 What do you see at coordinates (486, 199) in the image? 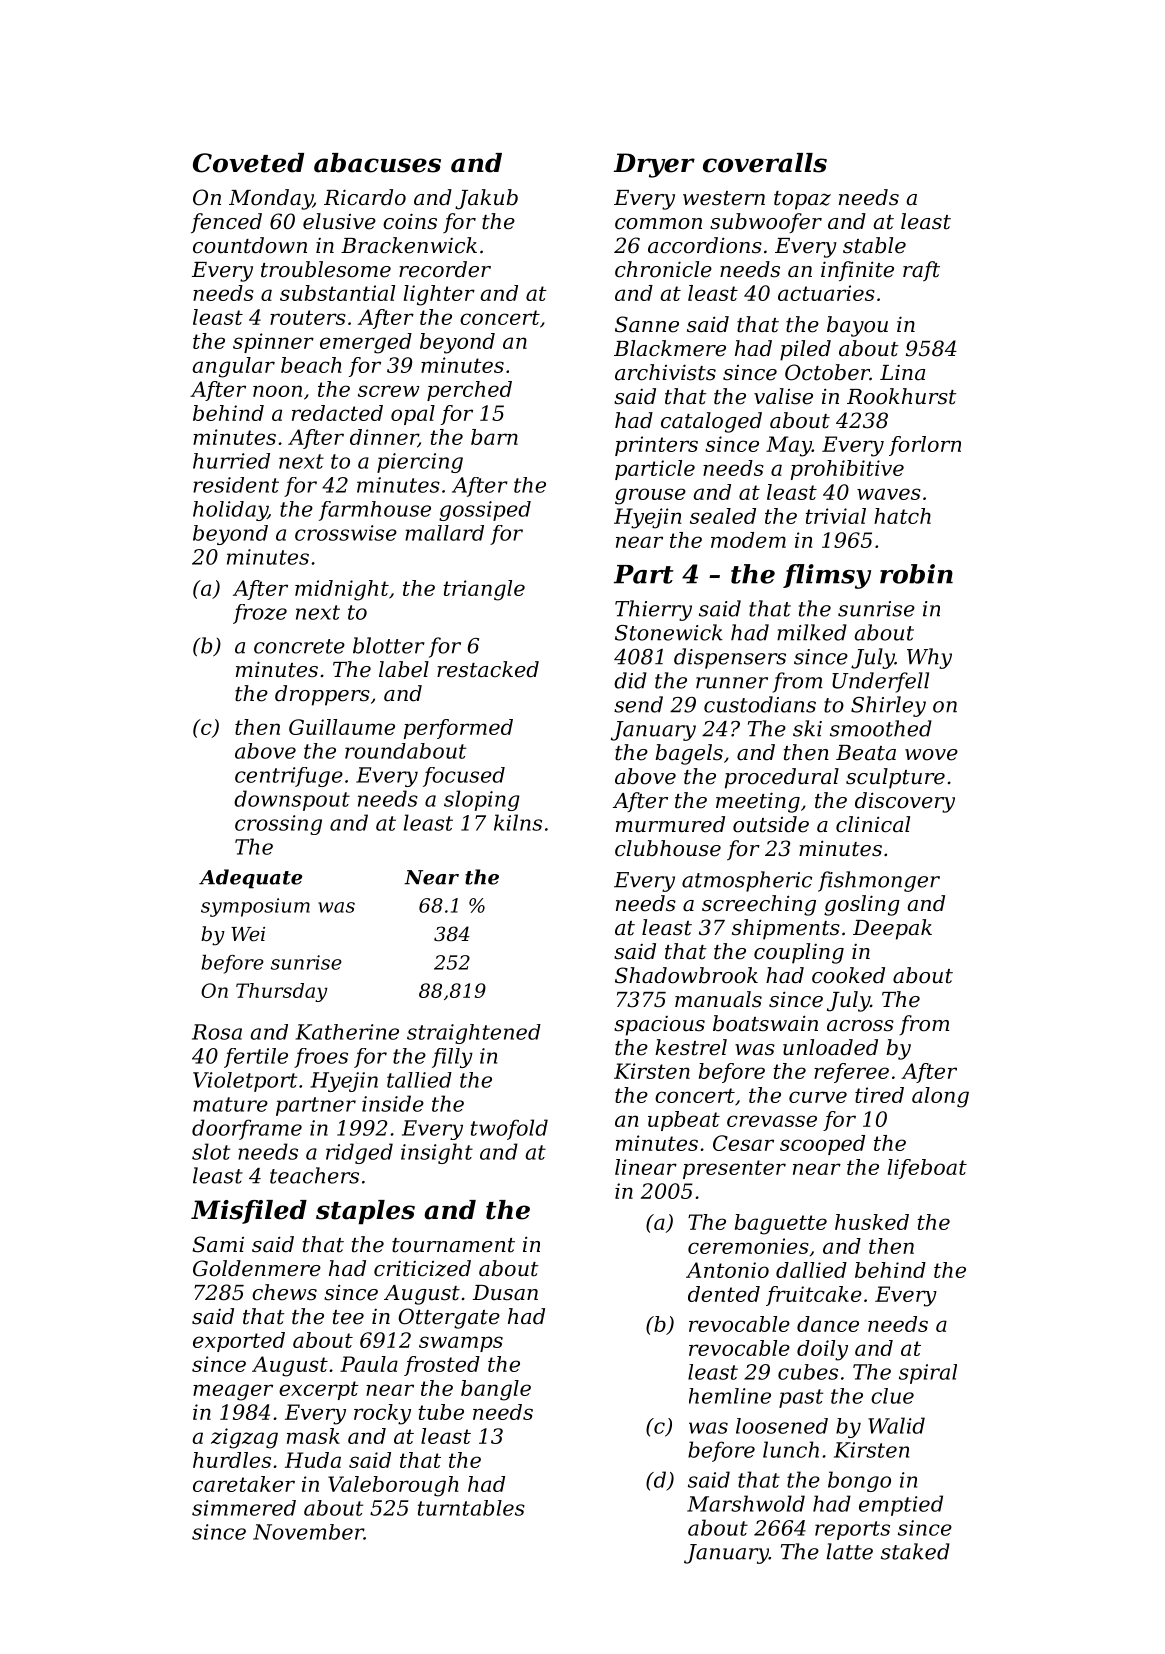
I see `Jakub` at bounding box center [486, 199].
